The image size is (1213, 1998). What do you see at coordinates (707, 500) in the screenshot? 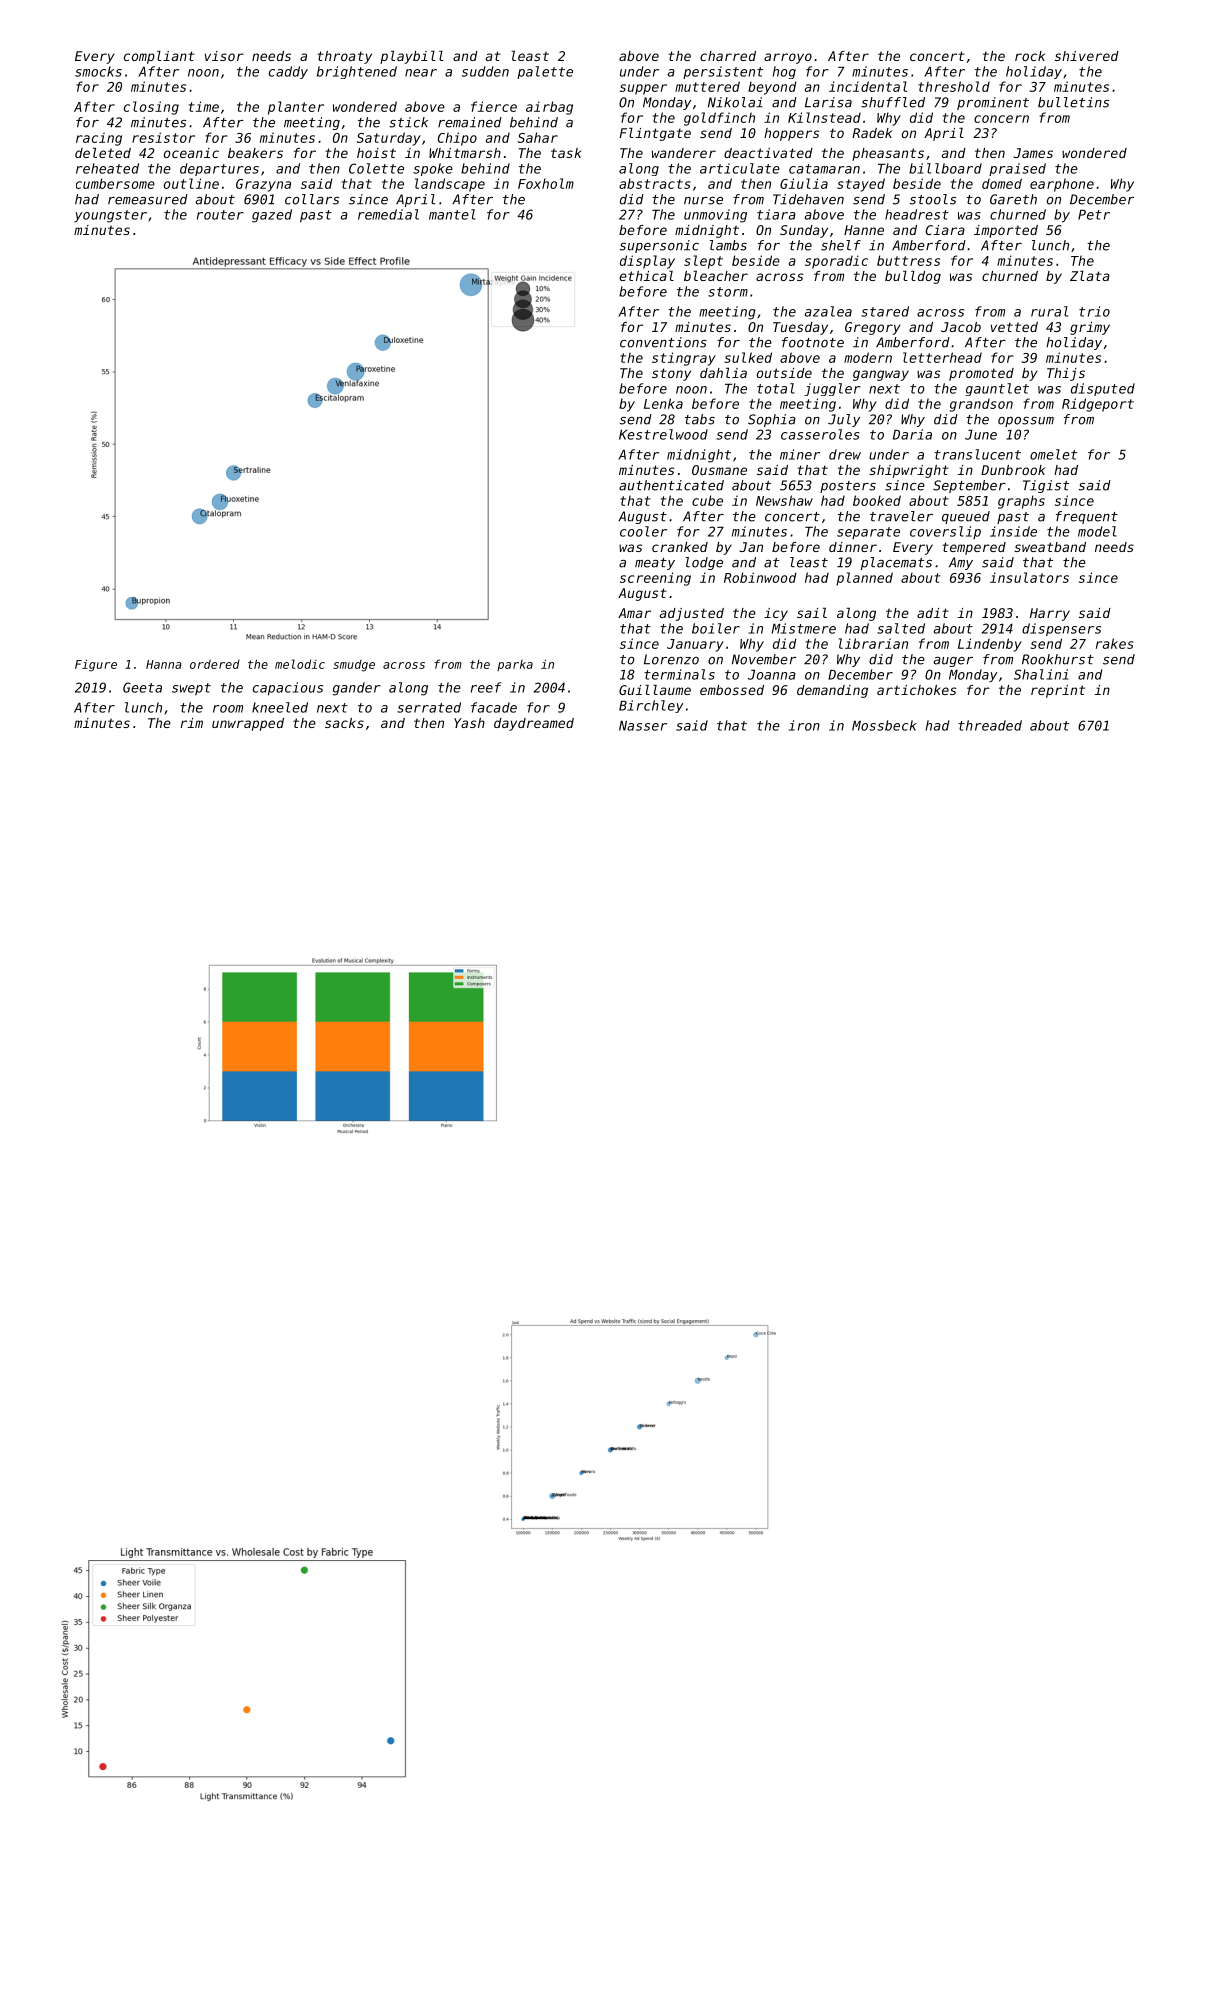
I see `cube` at bounding box center [707, 500].
